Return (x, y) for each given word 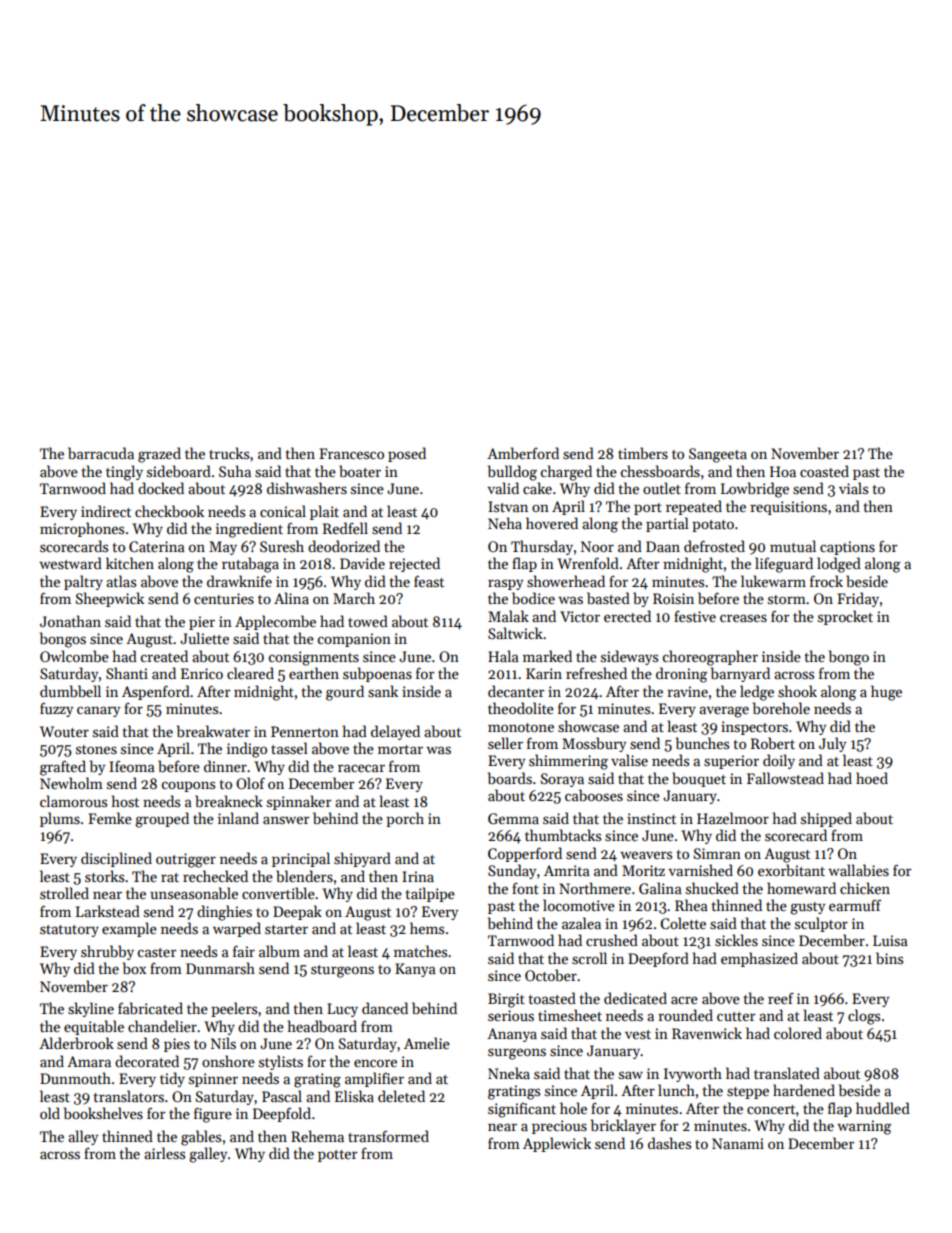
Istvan (508, 506)
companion (354, 640)
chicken (865, 888)
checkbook (169, 511)
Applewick (557, 1144)
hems (427, 928)
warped (237, 929)
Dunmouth (75, 1078)
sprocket (845, 617)
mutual (793, 546)
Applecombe (275, 622)
